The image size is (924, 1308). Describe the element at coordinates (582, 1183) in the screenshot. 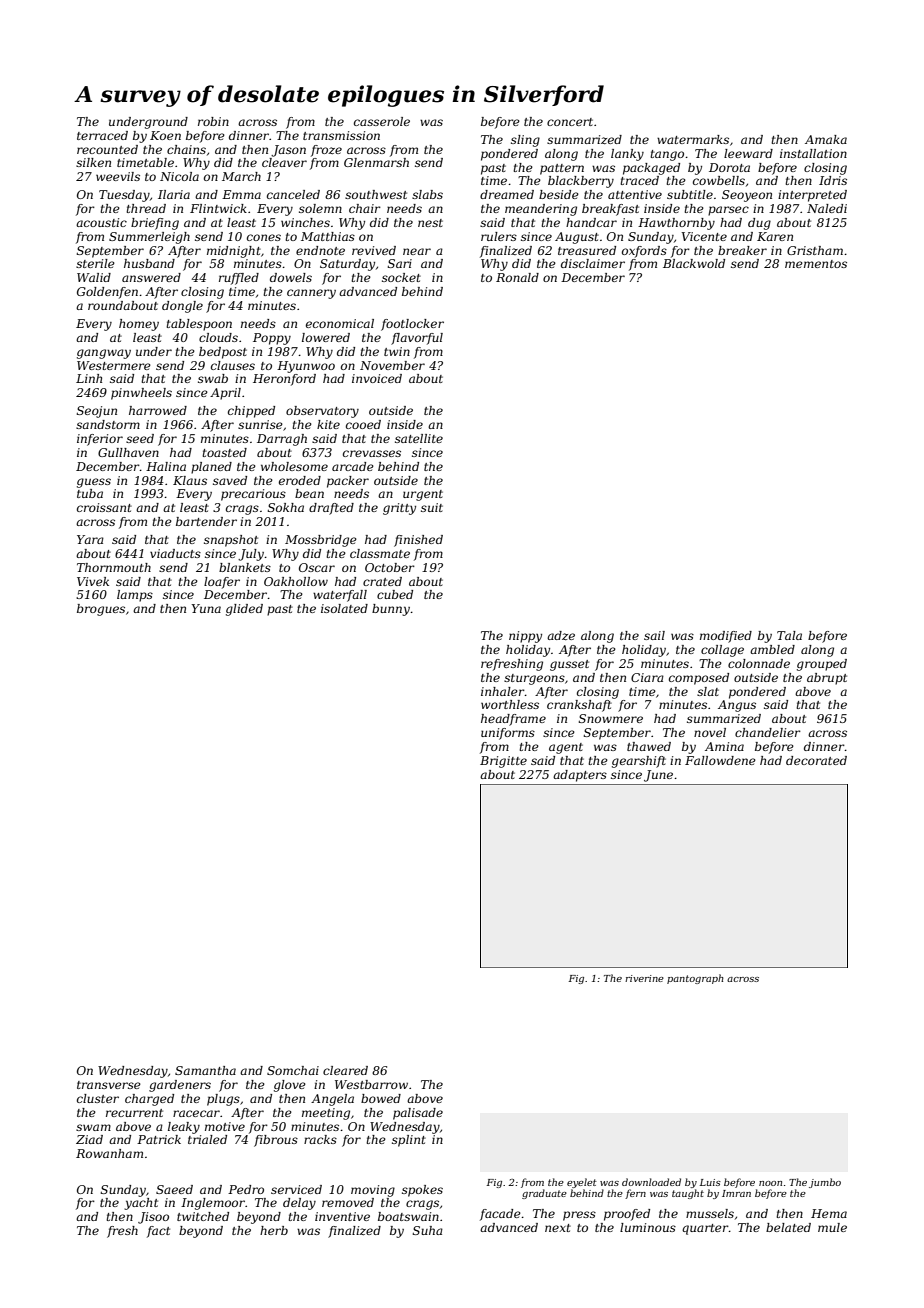

I see `eyelet` at that location.
